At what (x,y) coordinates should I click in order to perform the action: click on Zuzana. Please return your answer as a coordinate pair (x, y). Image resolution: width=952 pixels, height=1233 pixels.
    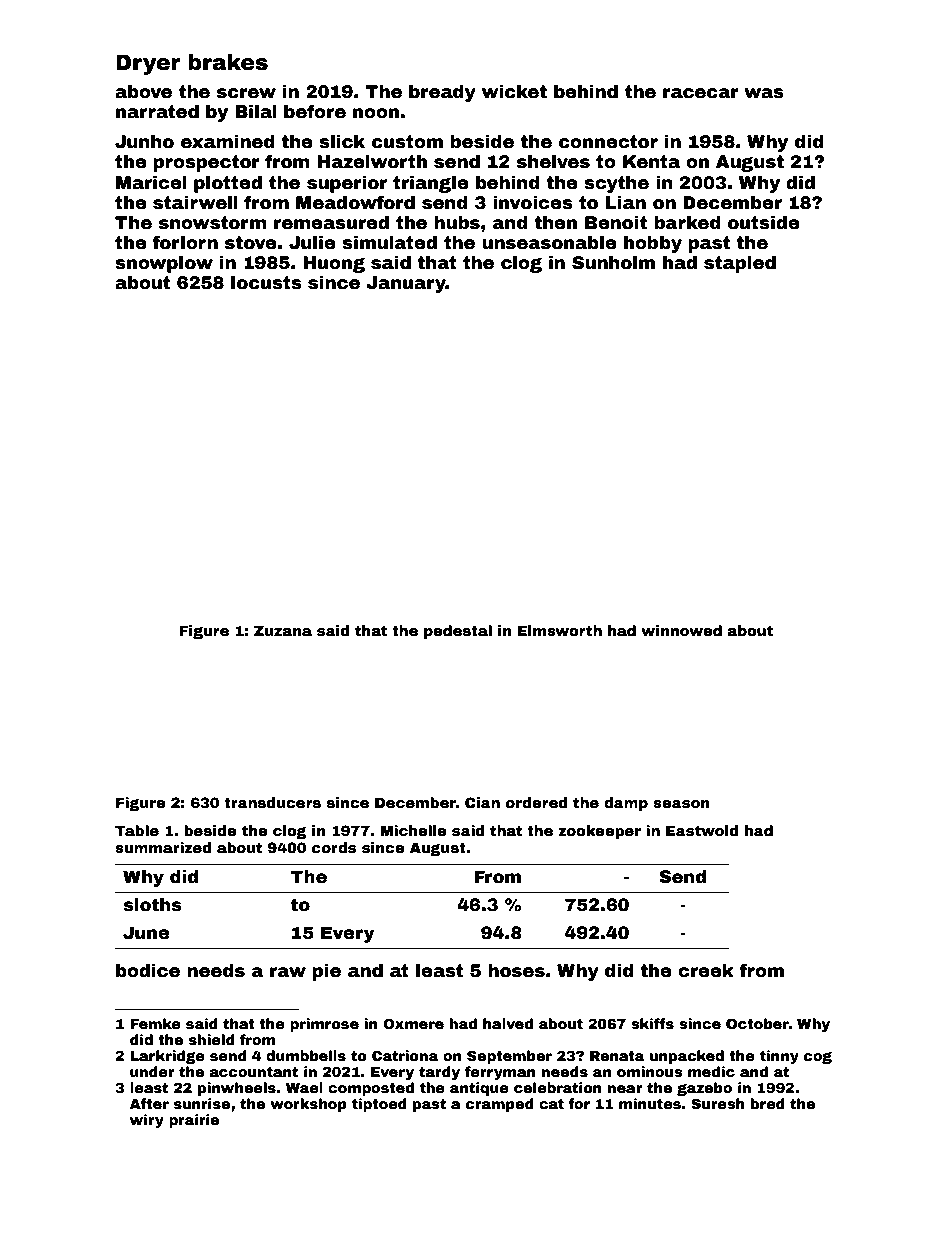
    Looking at the image, I should click on (283, 630).
